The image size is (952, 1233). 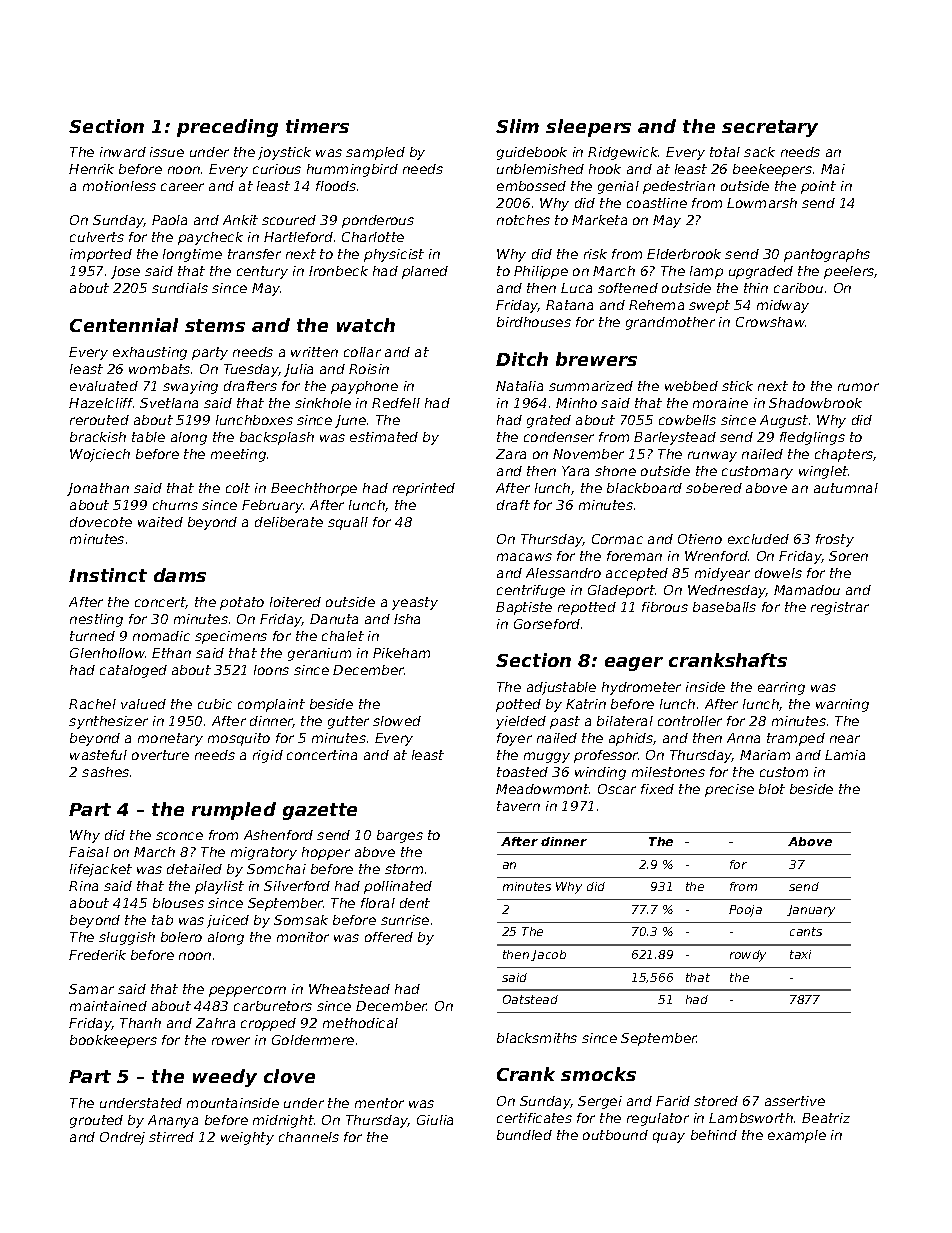 What do you see at coordinates (227, 128) in the screenshot?
I see `preceding` at bounding box center [227, 128].
